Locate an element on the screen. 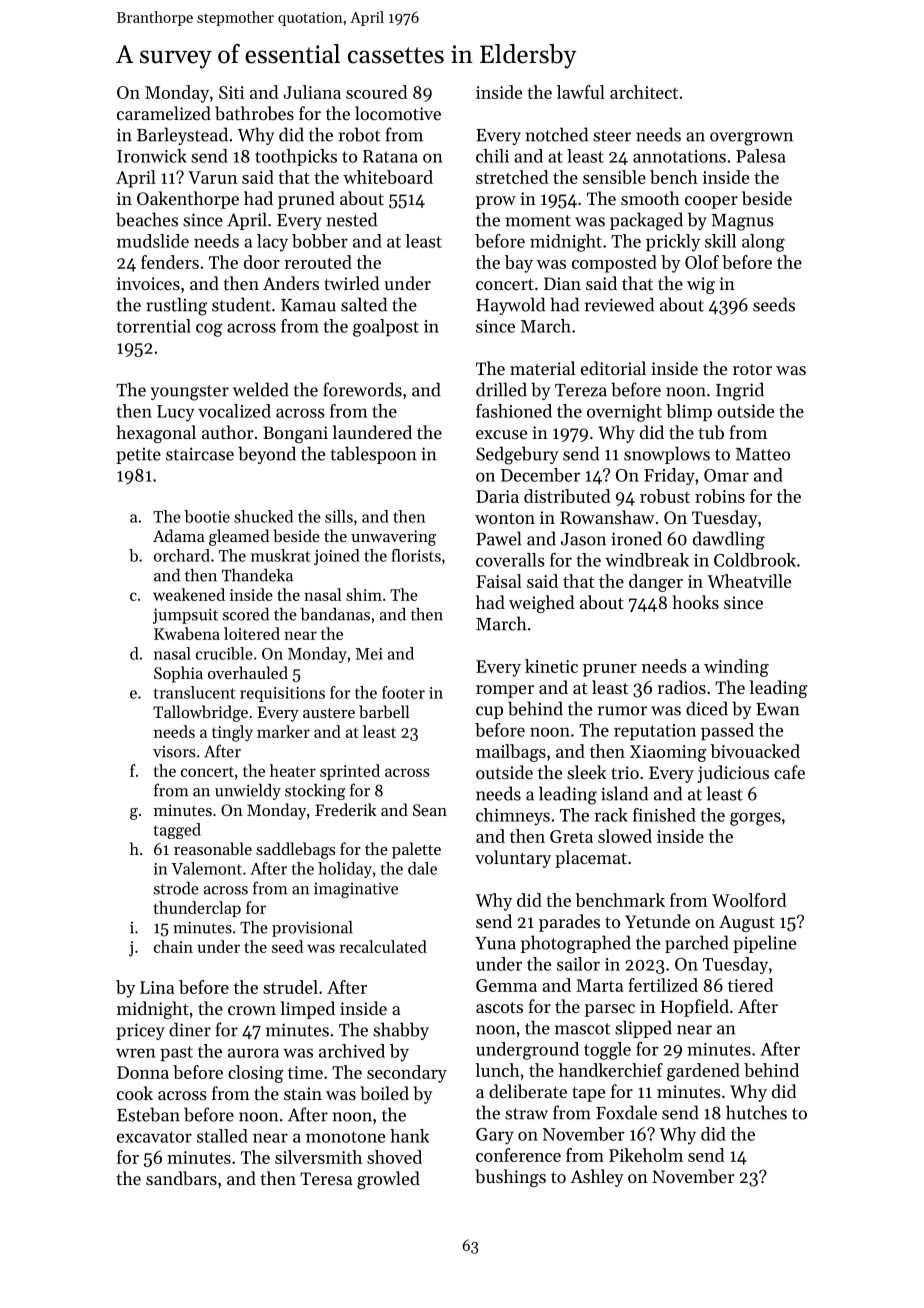 Image resolution: width=924 pixels, height=1308 pixels. bivouacked is located at coordinates (755, 751).
